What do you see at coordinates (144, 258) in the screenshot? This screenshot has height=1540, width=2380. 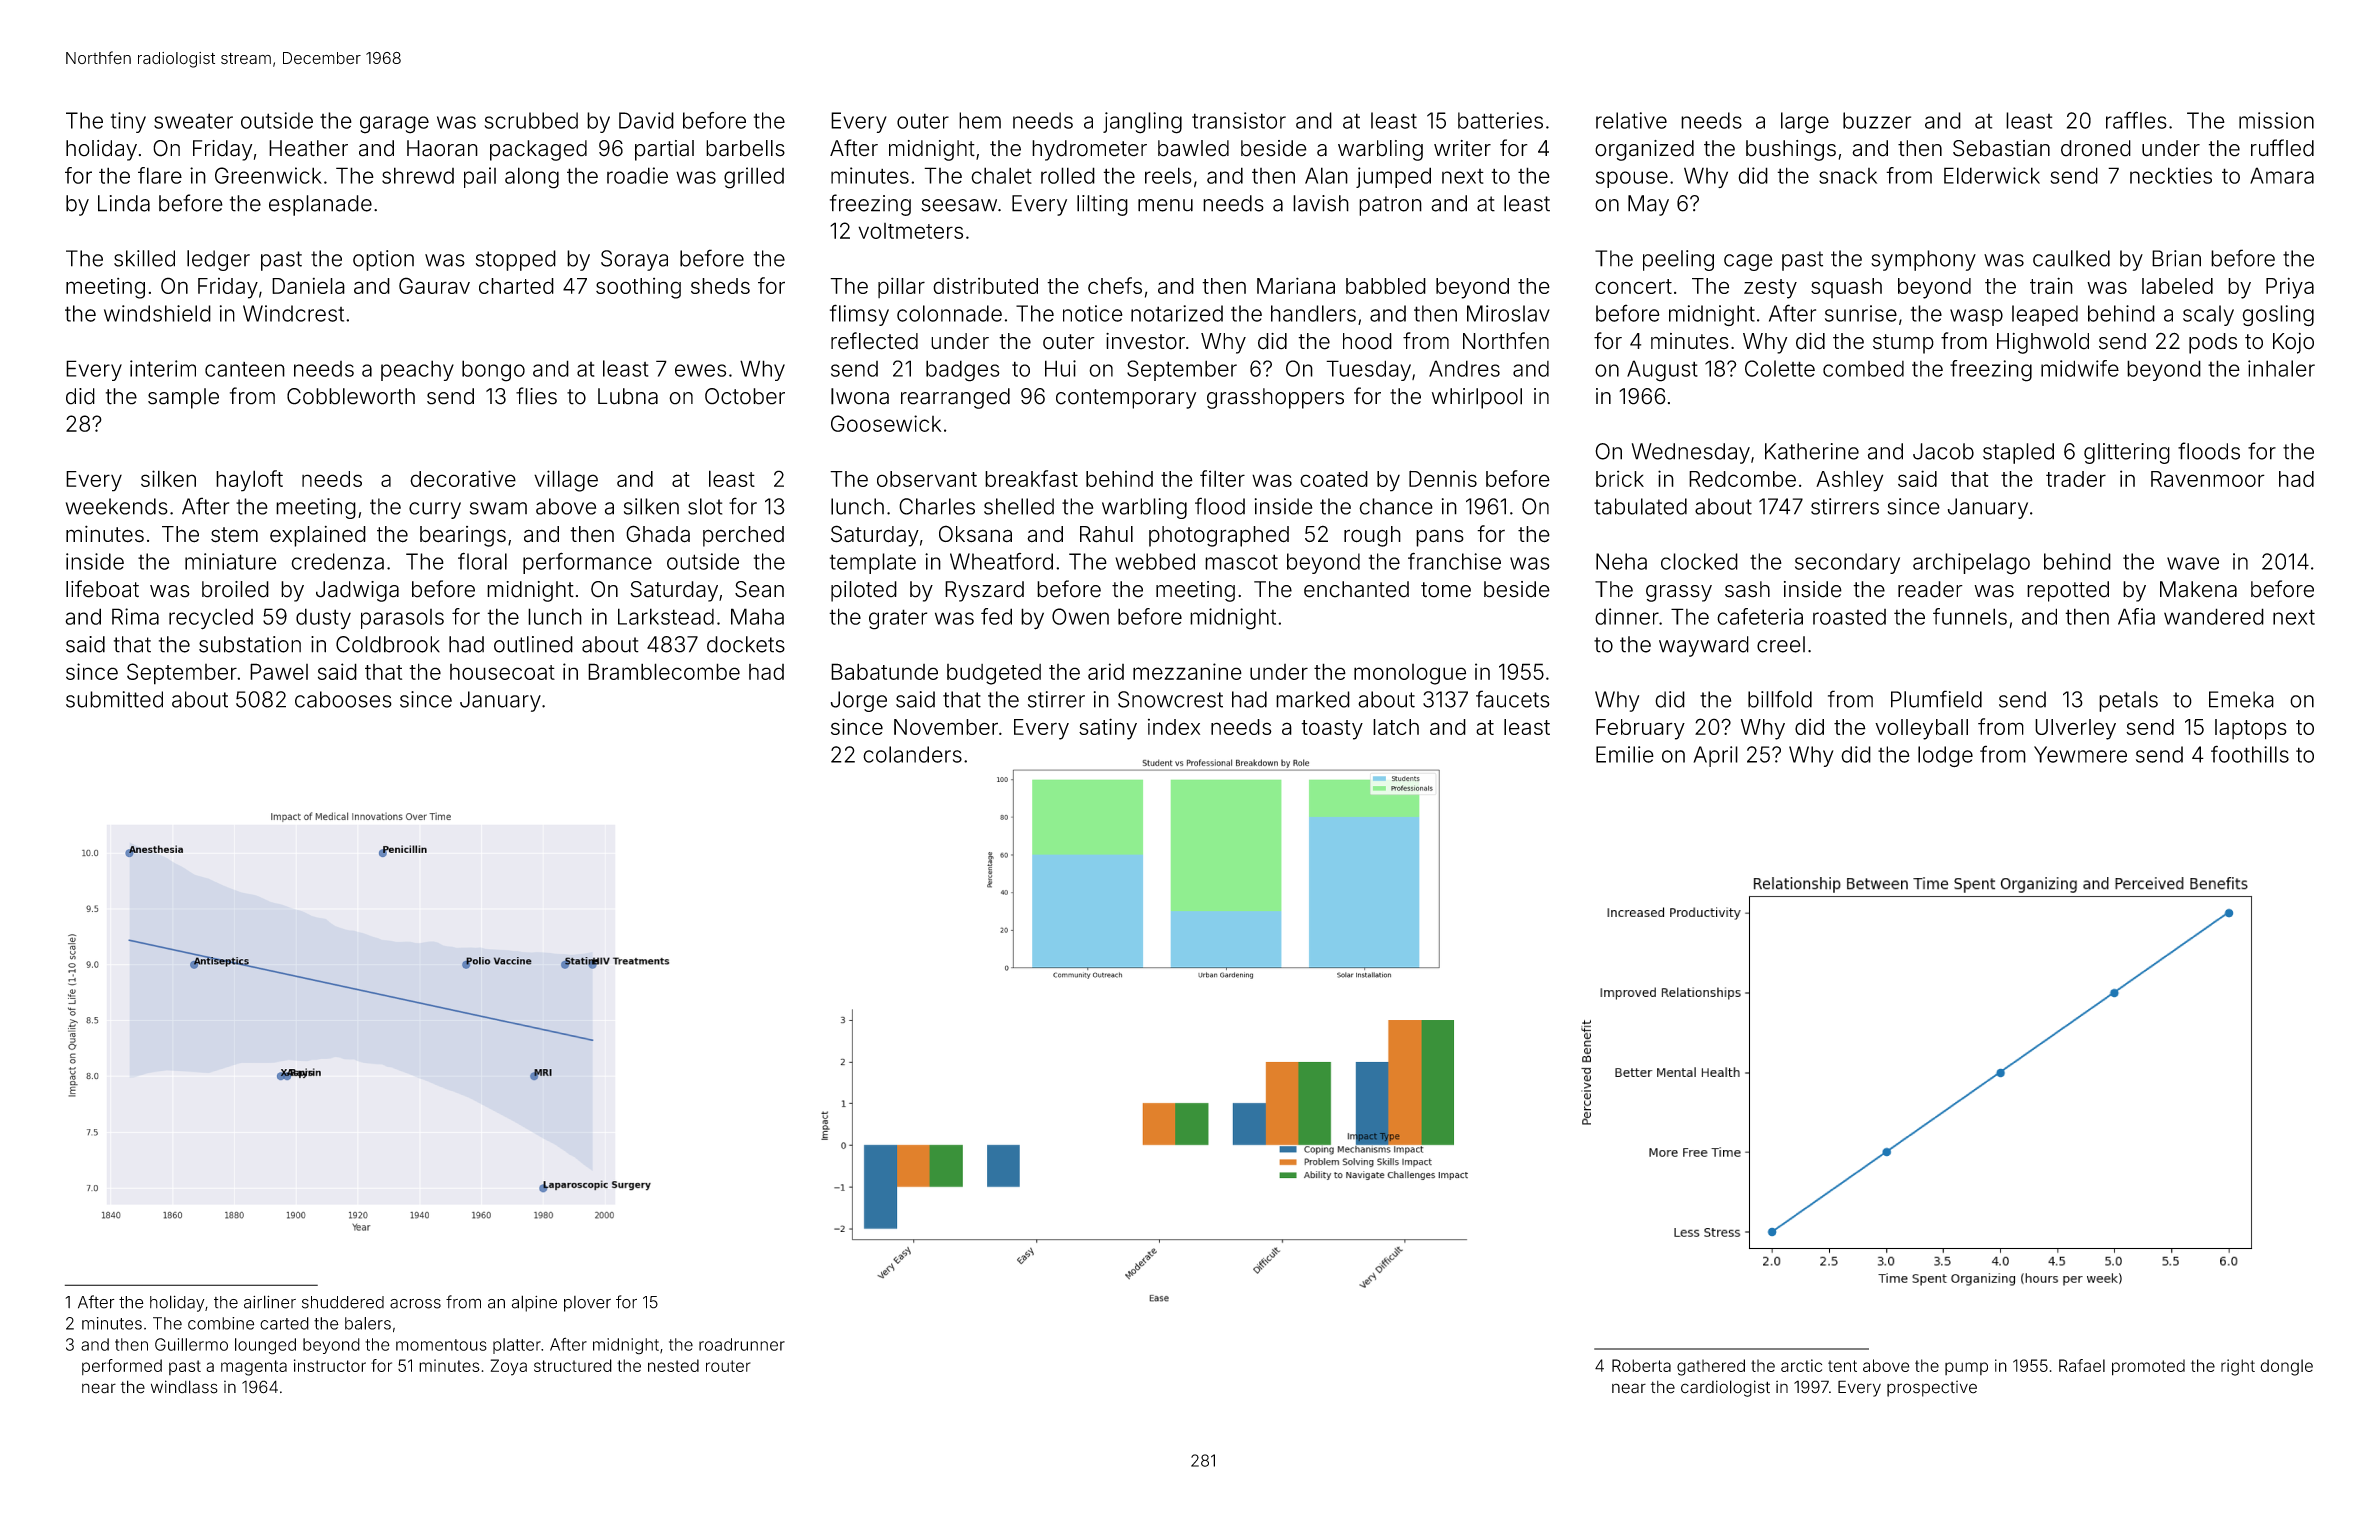 I see `skilled` at bounding box center [144, 258].
